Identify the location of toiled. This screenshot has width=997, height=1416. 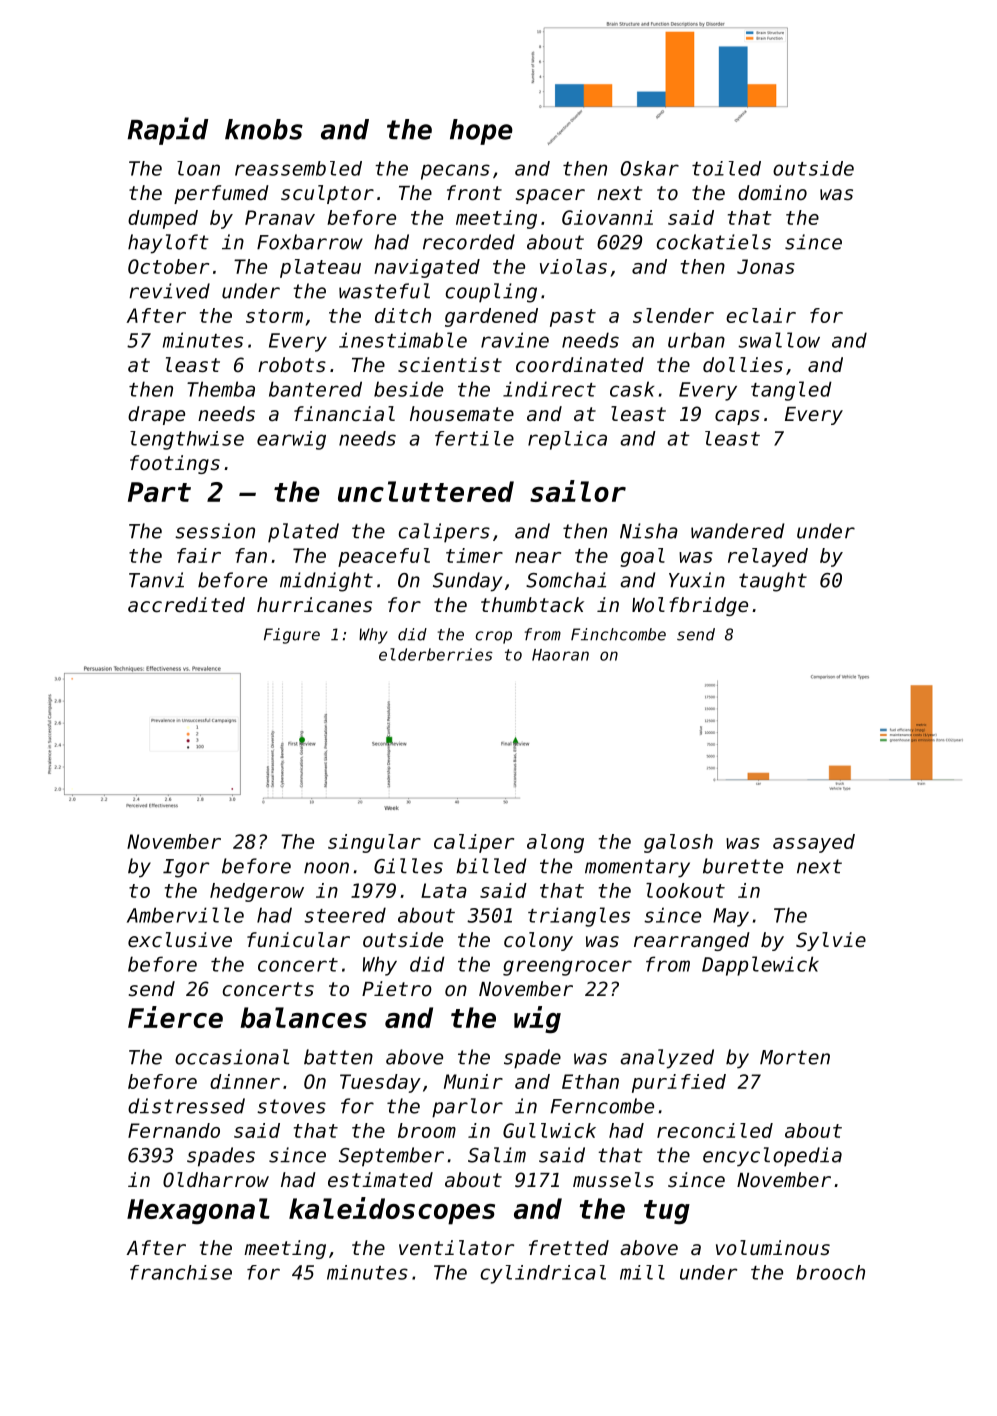
(726, 168).
